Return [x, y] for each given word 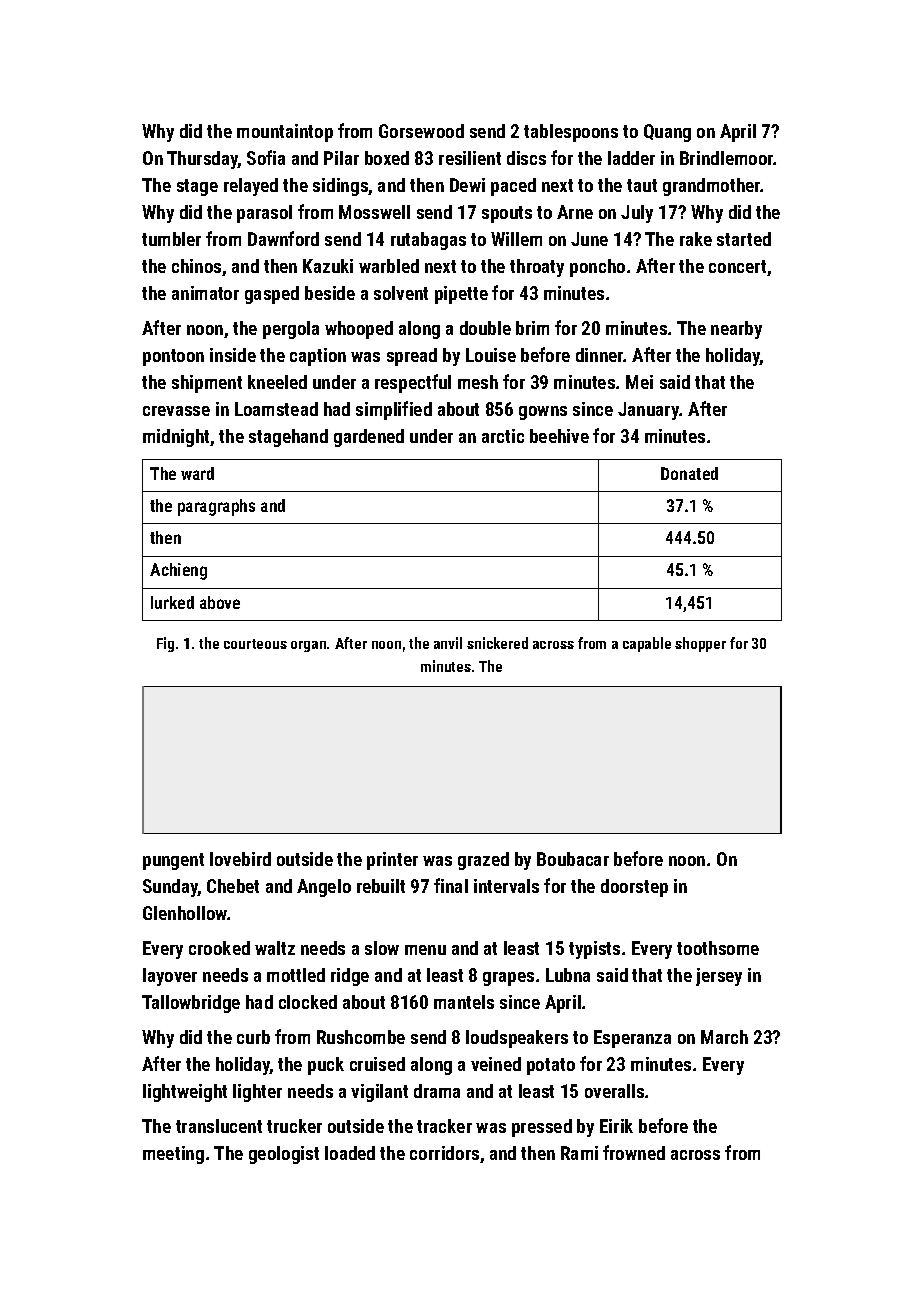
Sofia [266, 157]
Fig [165, 644]
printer [392, 861]
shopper [700, 644]
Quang [667, 133]
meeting [173, 1155]
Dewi [467, 185]
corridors [444, 1153]
